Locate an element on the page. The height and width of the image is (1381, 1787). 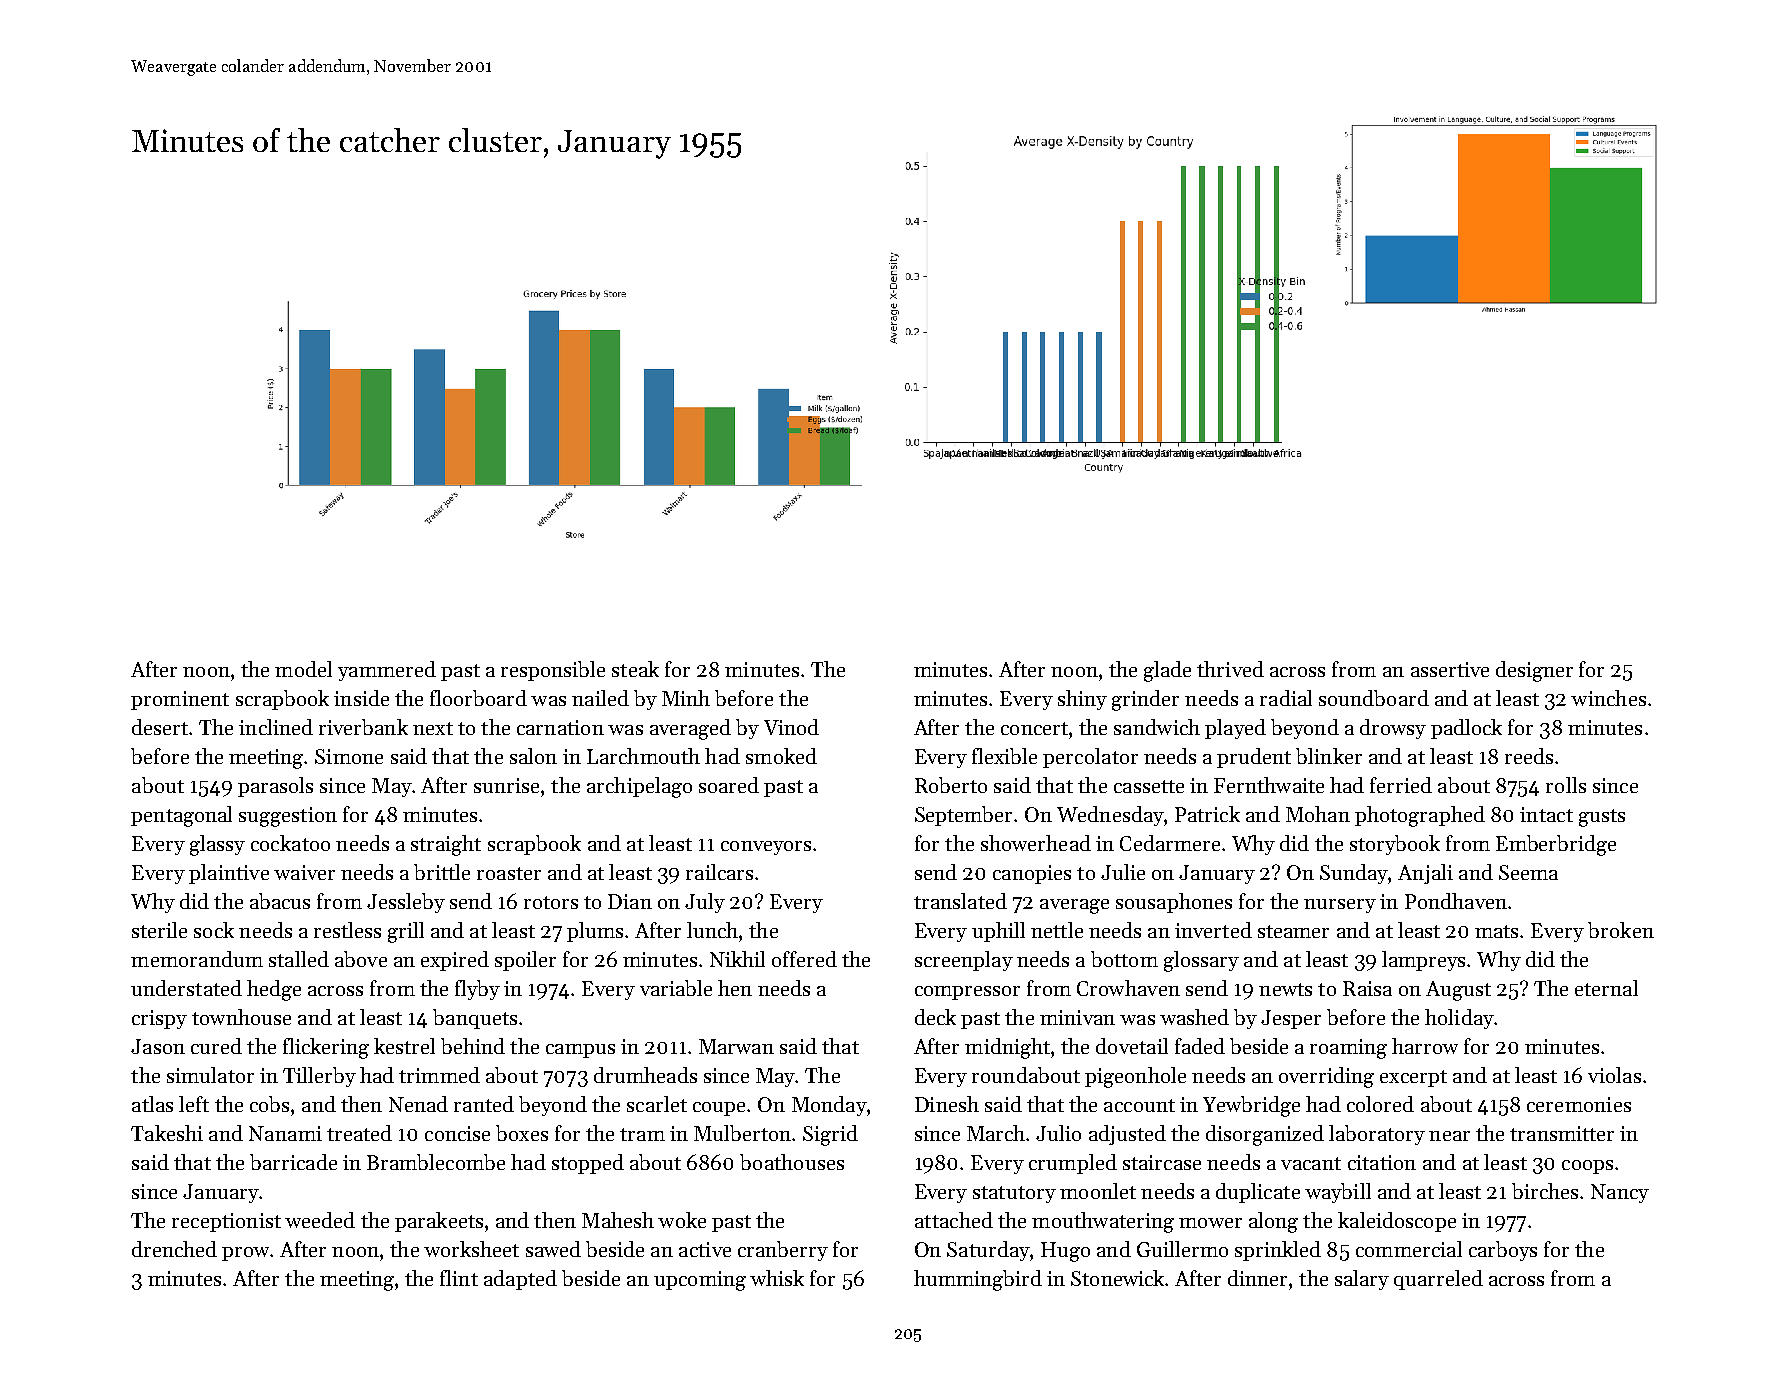
cured is located at coordinates (216, 1046).
